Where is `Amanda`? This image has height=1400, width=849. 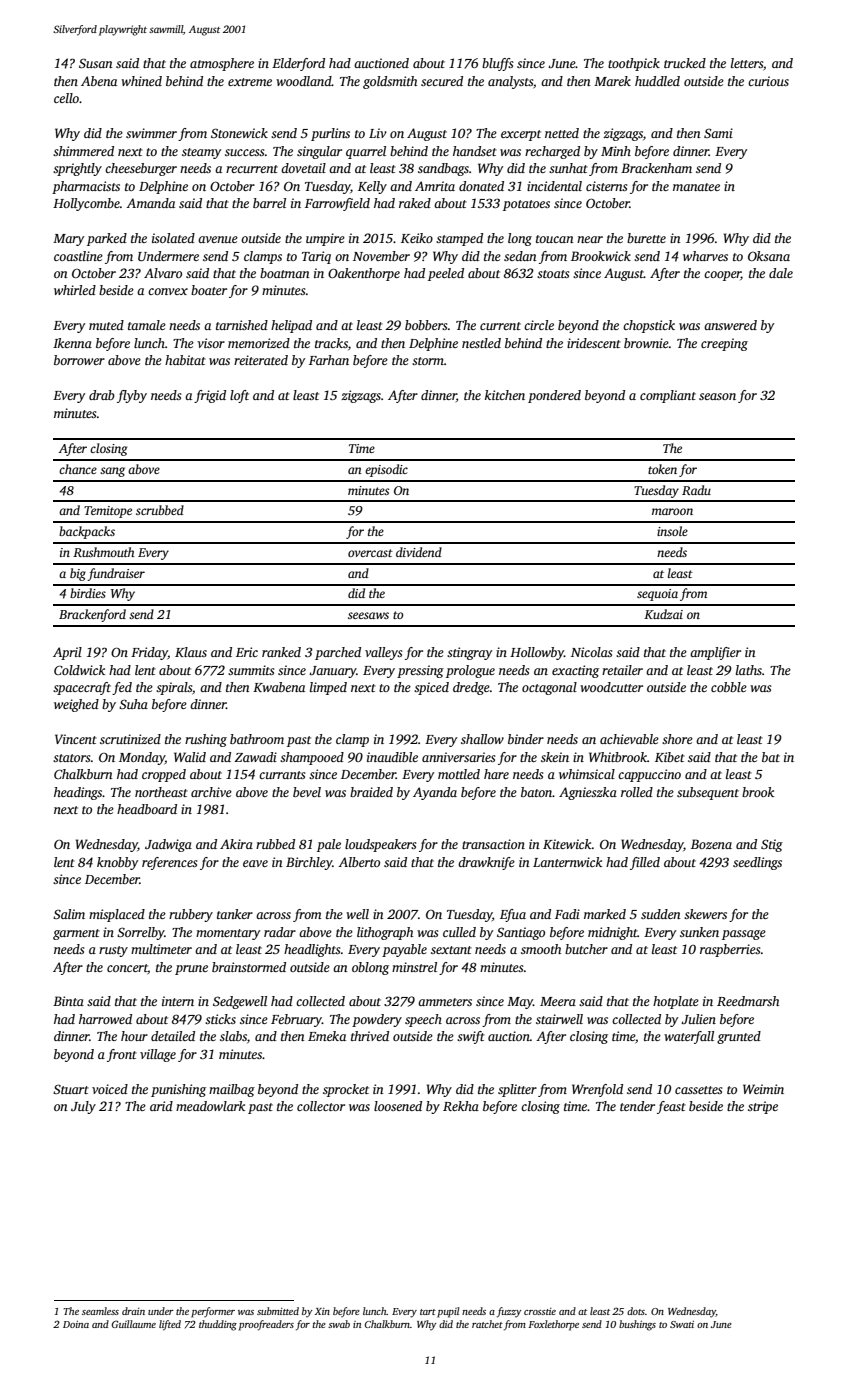
Amanda is located at coordinates (150, 203).
